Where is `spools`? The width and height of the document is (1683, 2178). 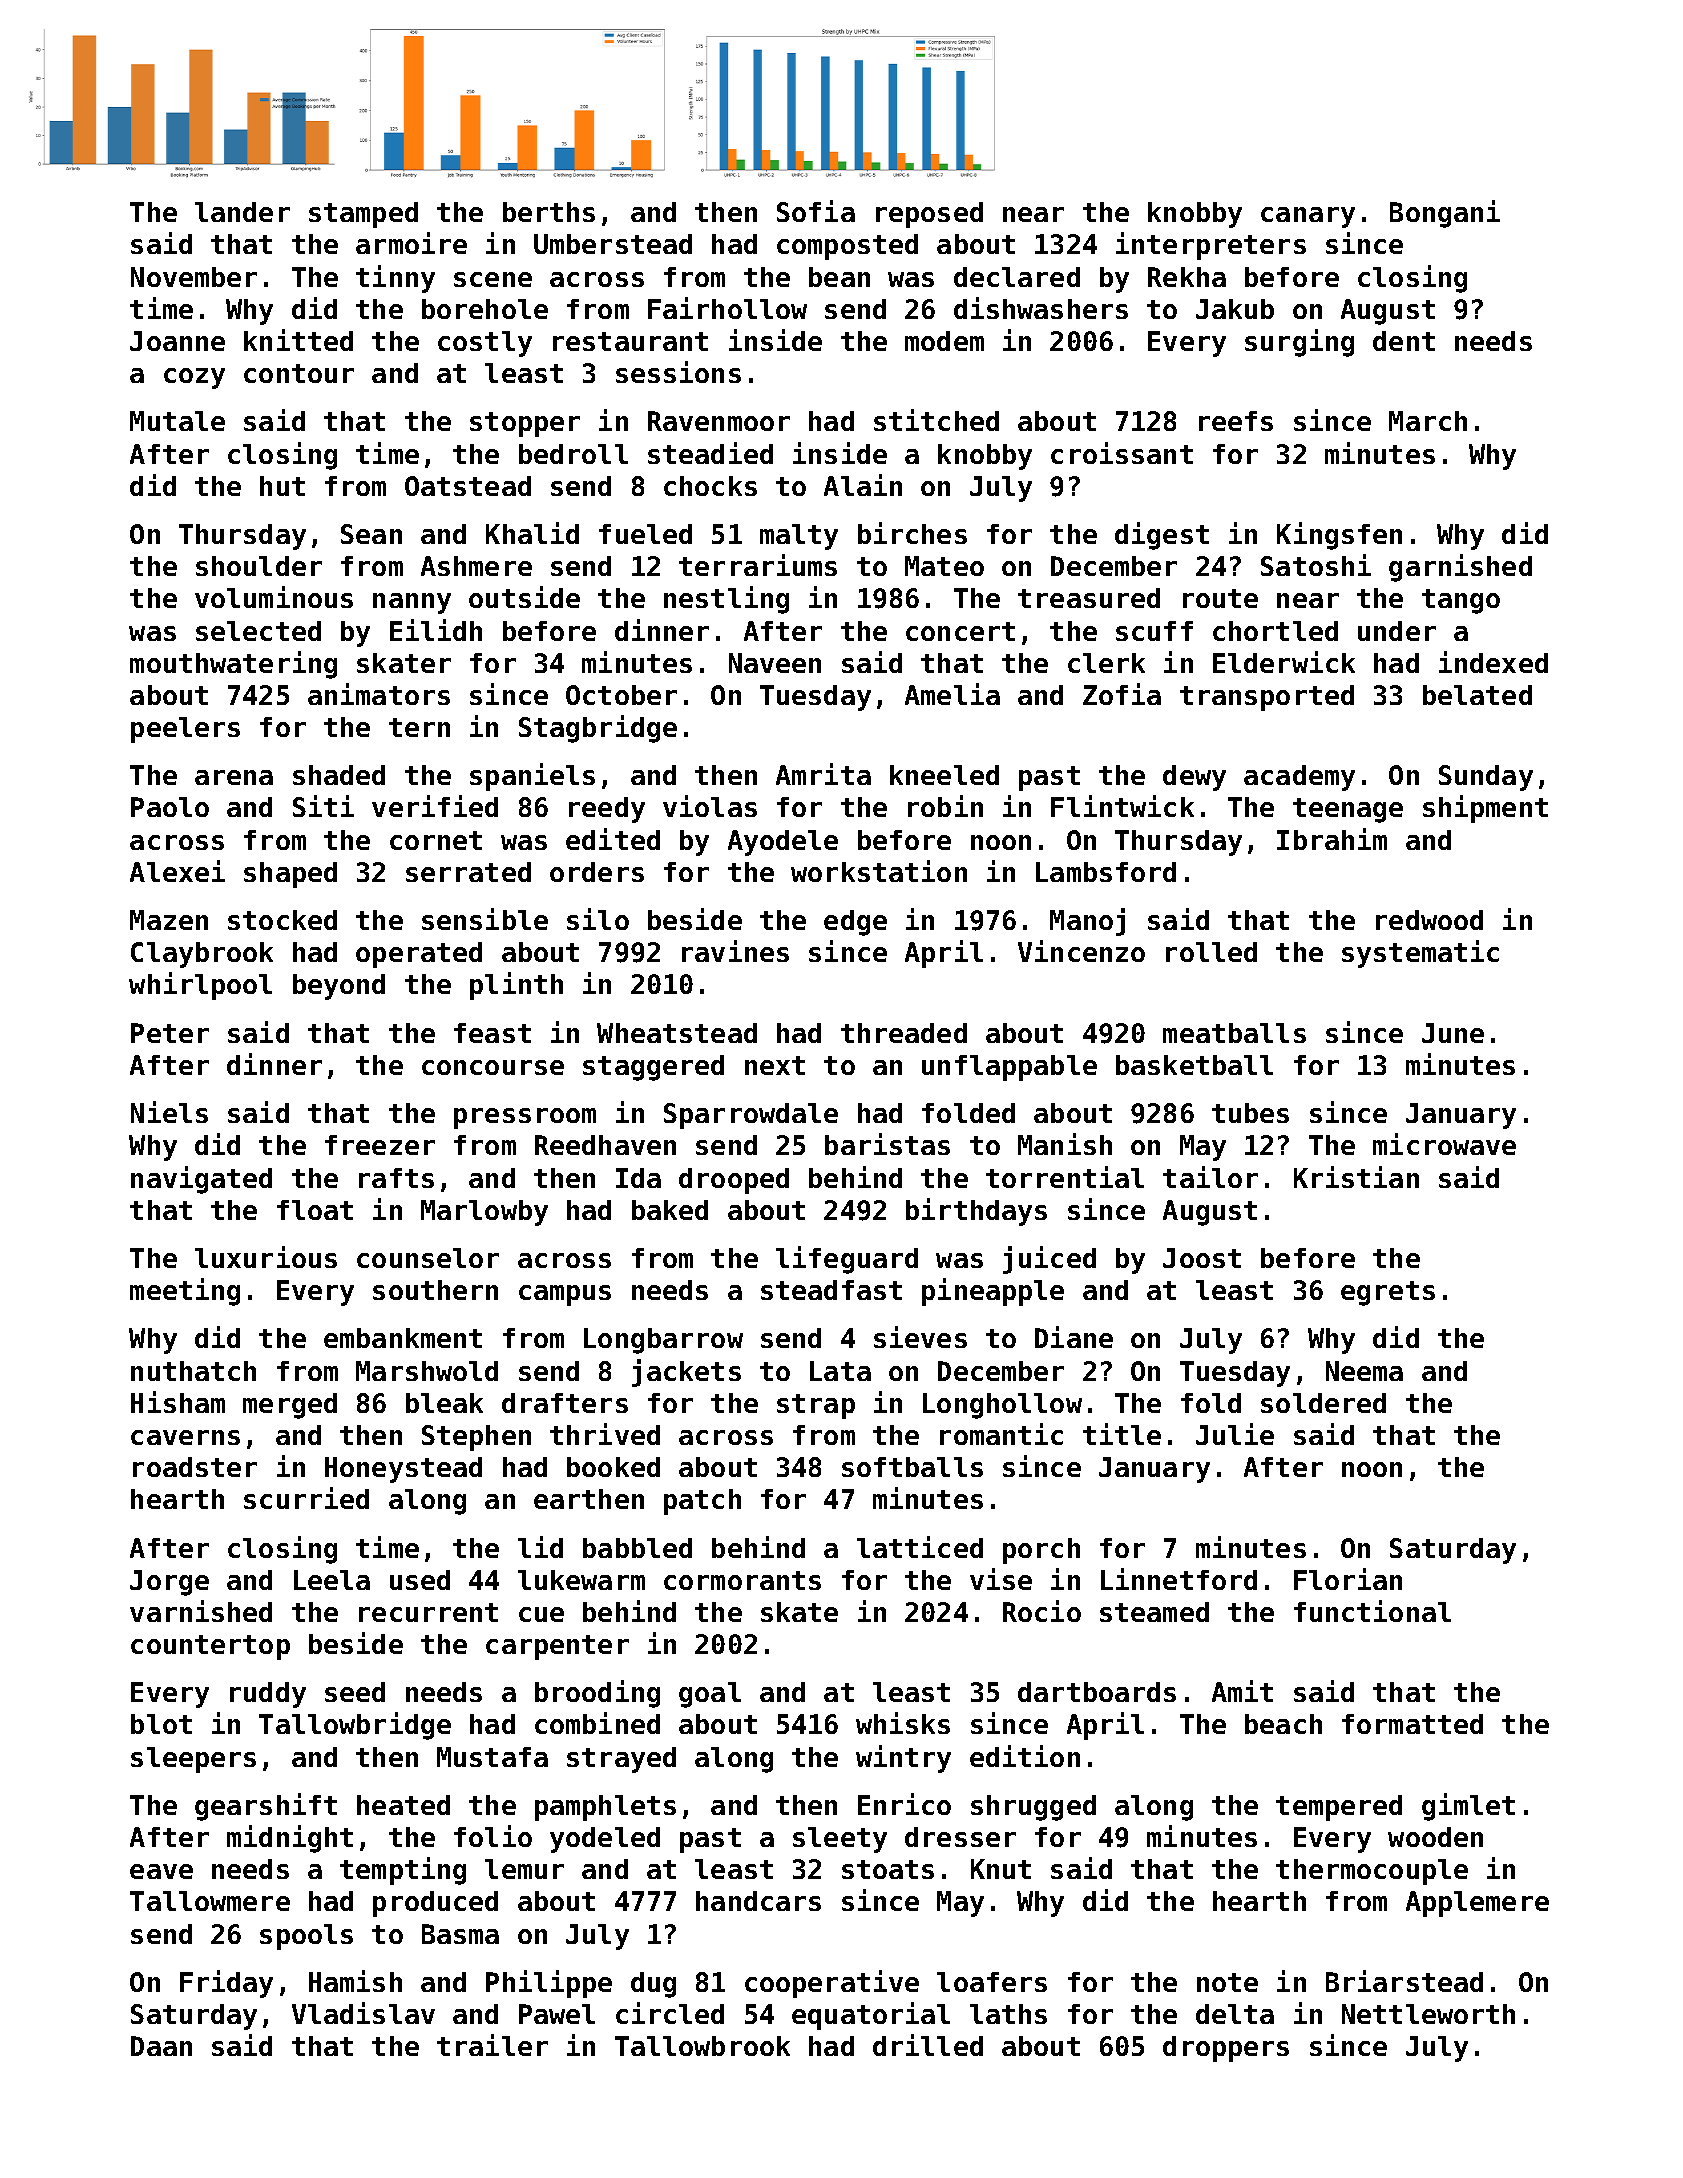 spools is located at coordinates (306, 1937).
